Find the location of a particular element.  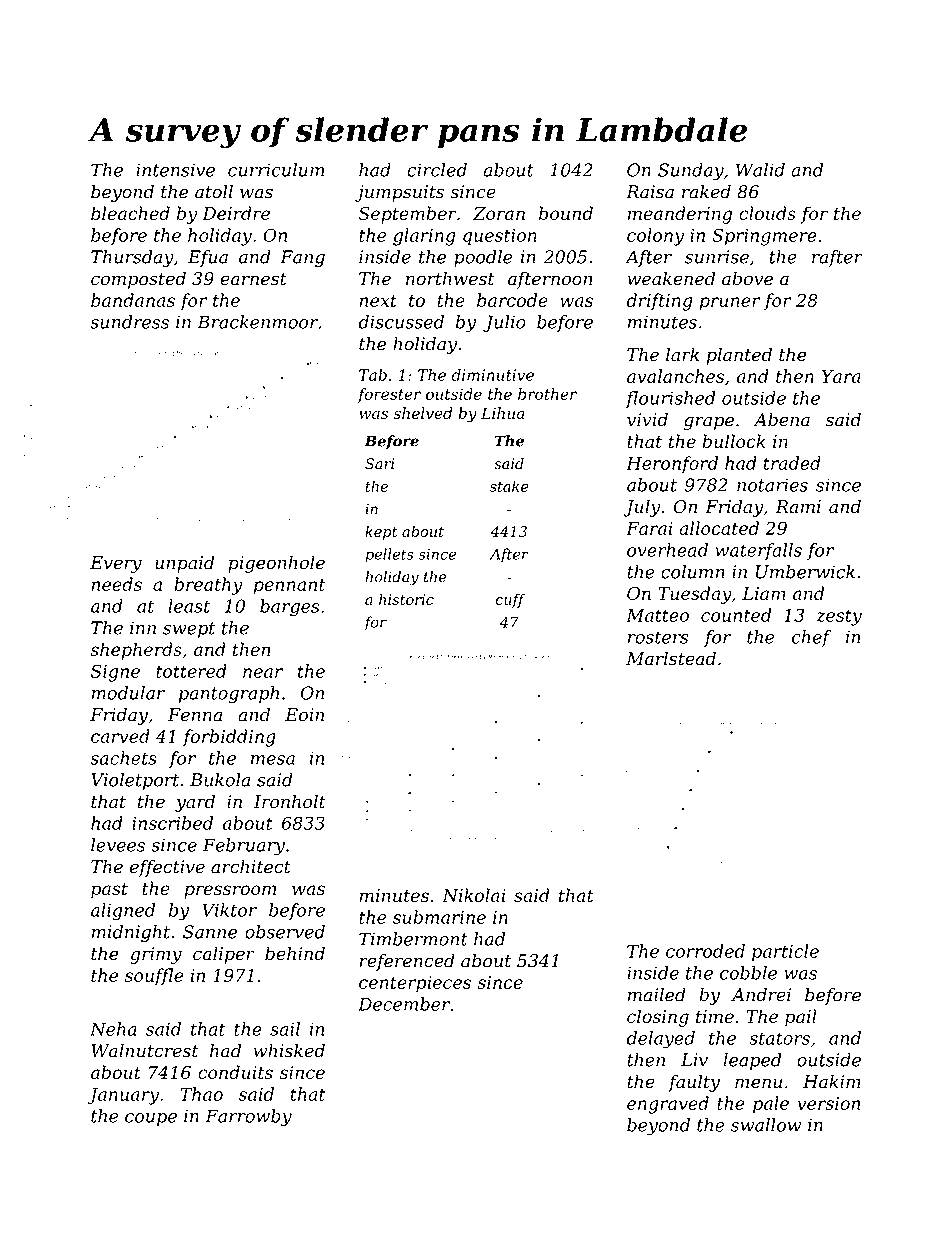

Walid is located at coordinates (760, 170).
